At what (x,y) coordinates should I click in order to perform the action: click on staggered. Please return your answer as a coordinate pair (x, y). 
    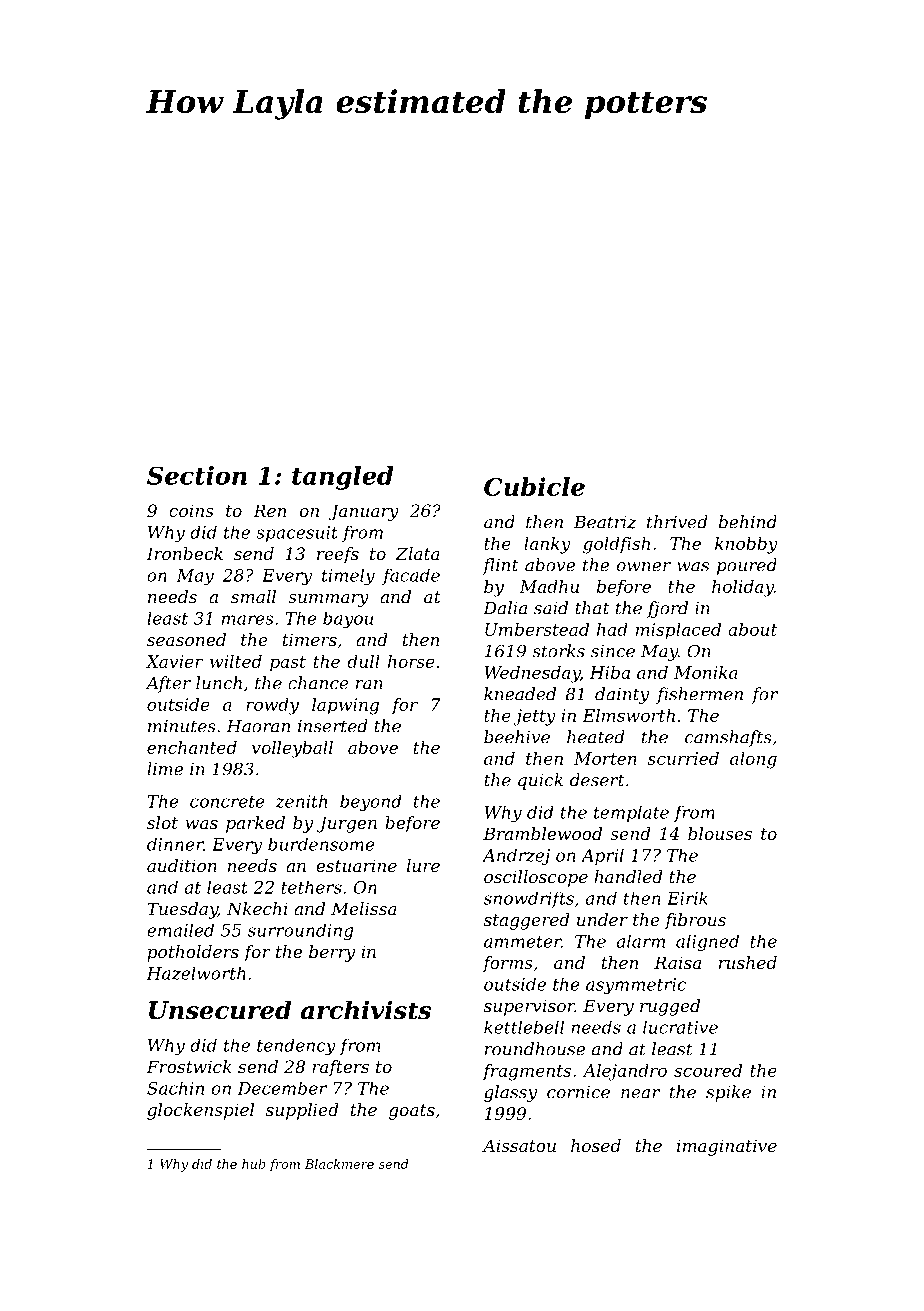
    Looking at the image, I should click on (527, 921).
